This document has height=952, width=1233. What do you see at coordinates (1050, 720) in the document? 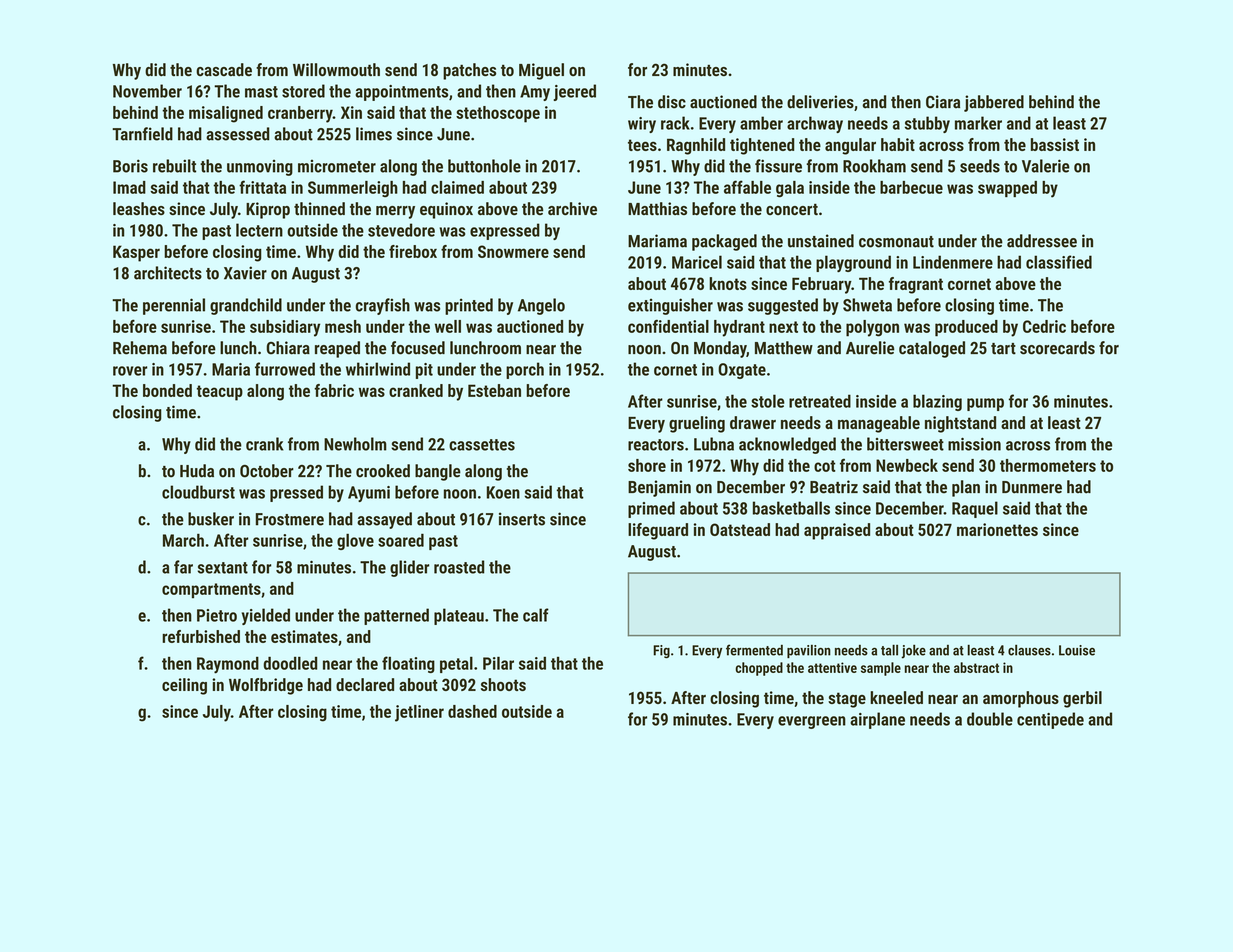
I see `centipede` at bounding box center [1050, 720].
